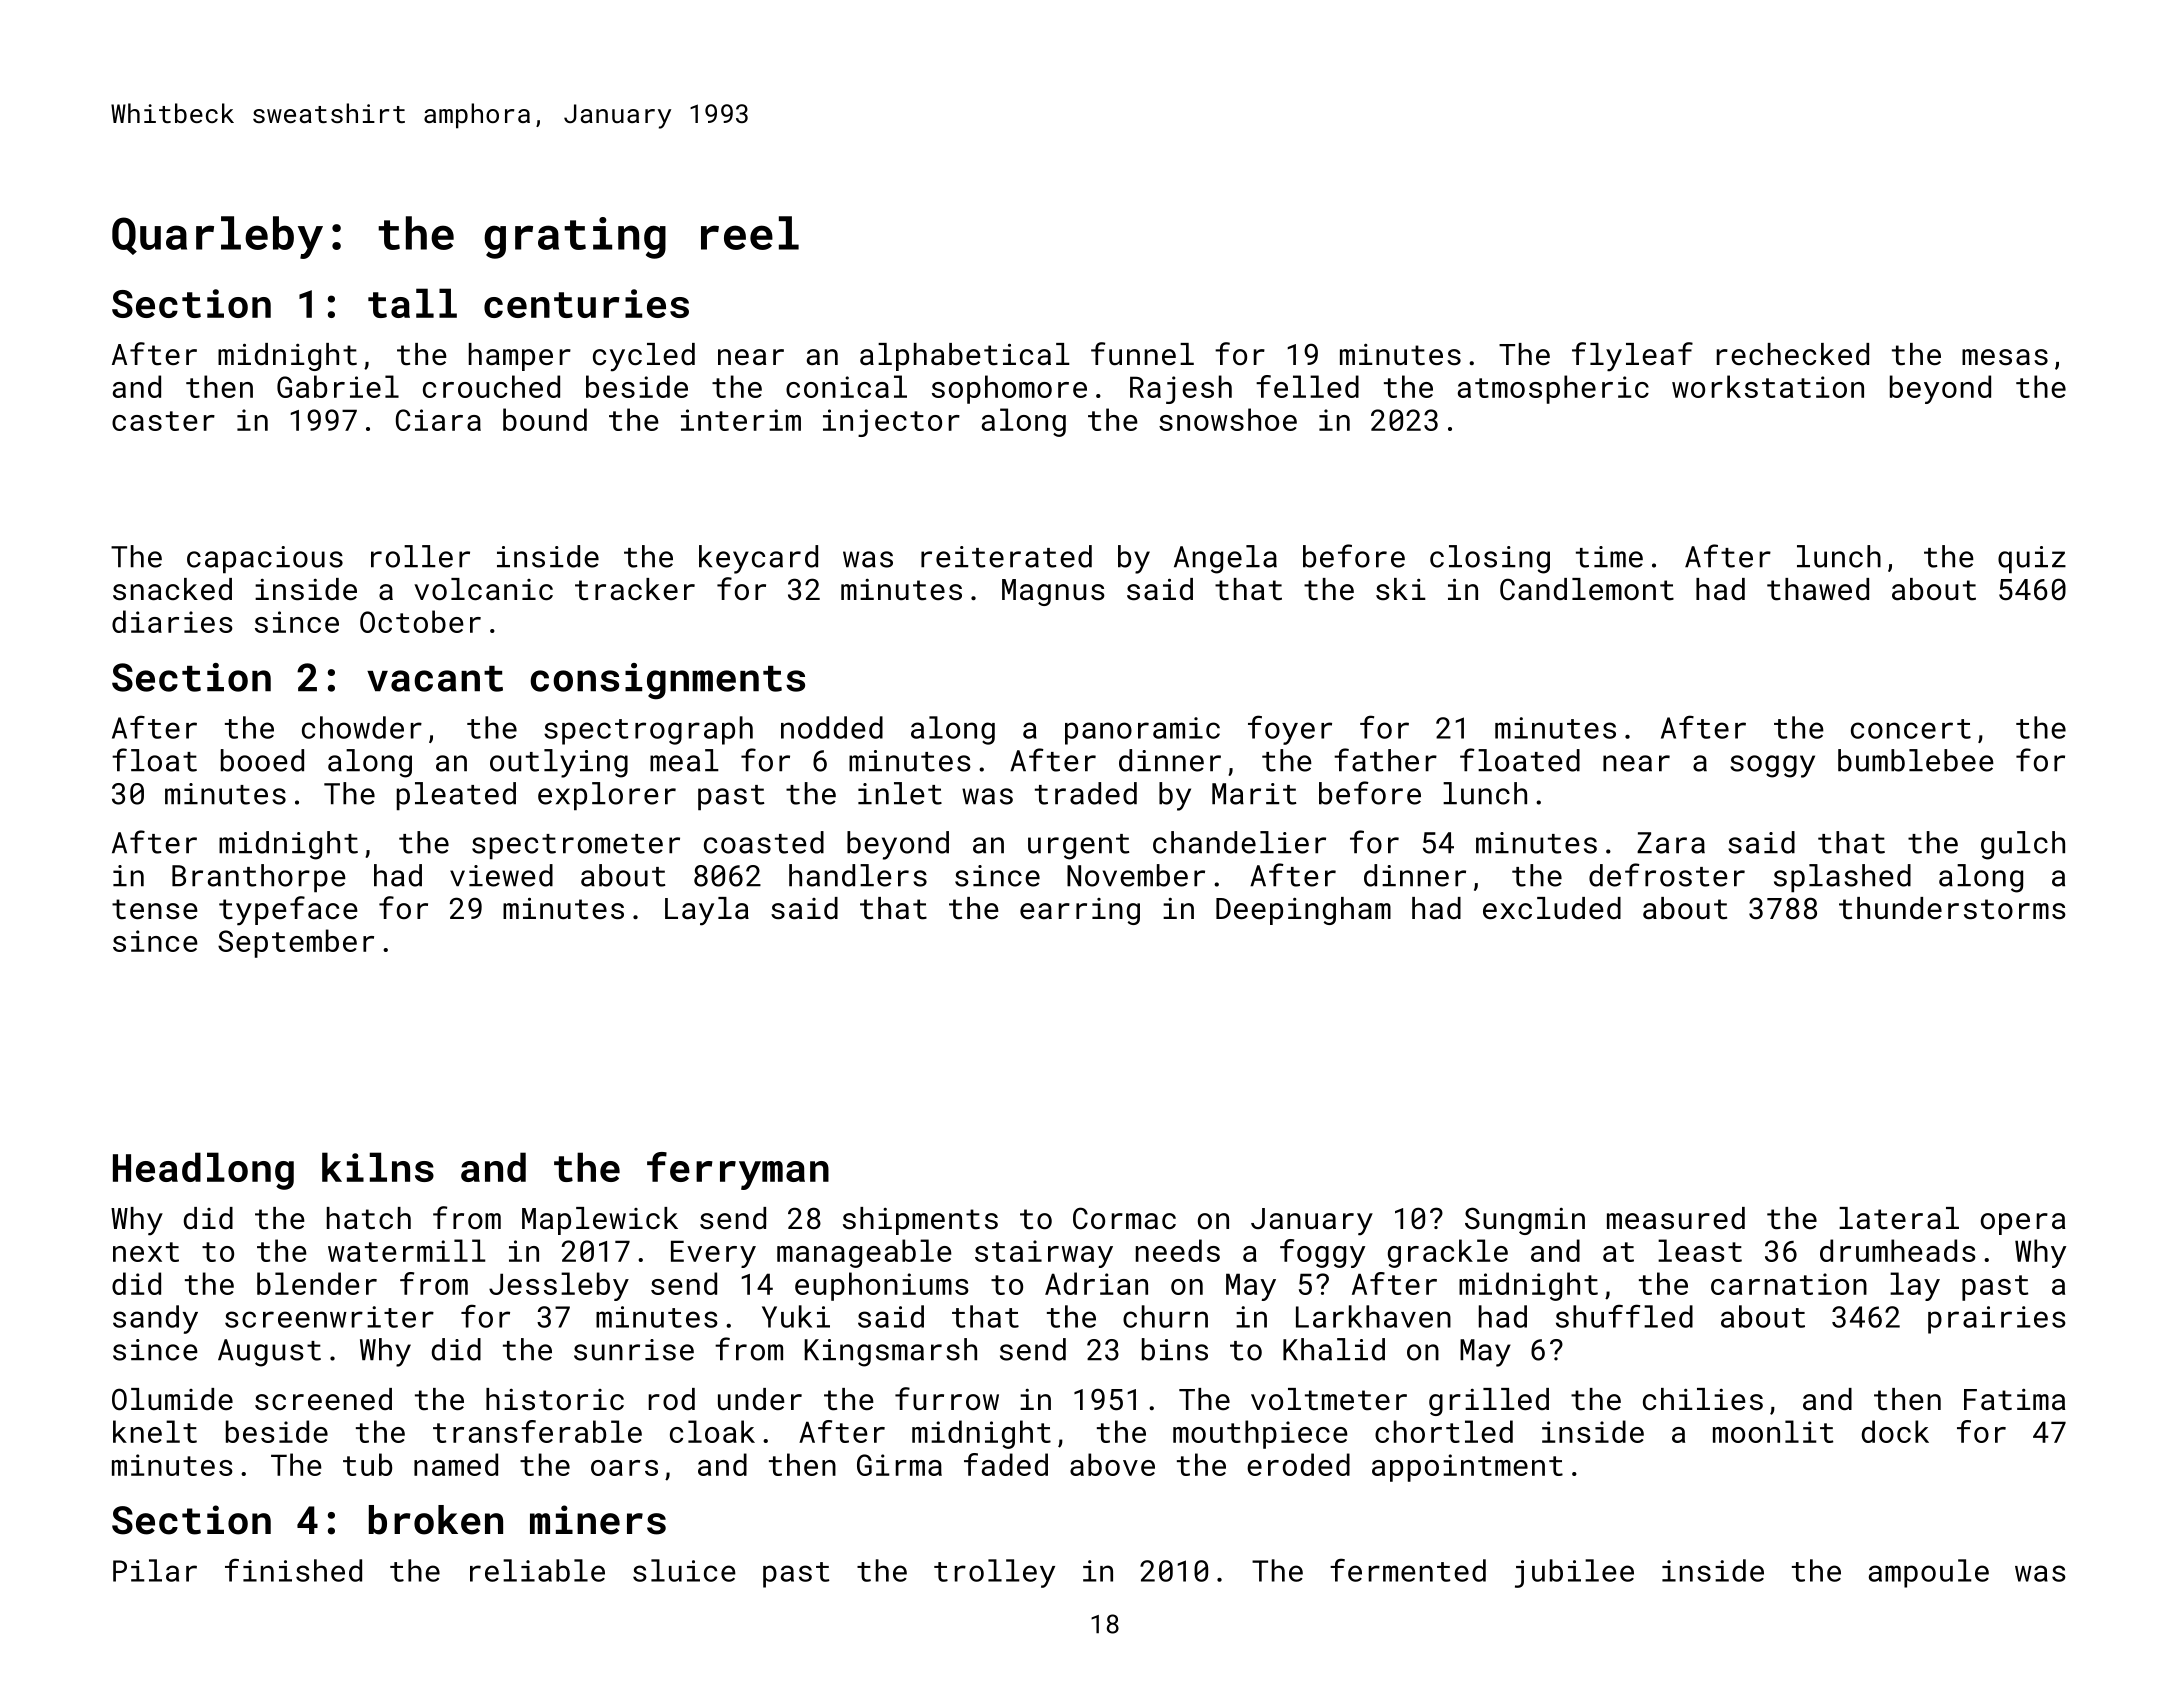  Describe the element at coordinates (994, 1573) in the image. I see `trolley` at that location.
